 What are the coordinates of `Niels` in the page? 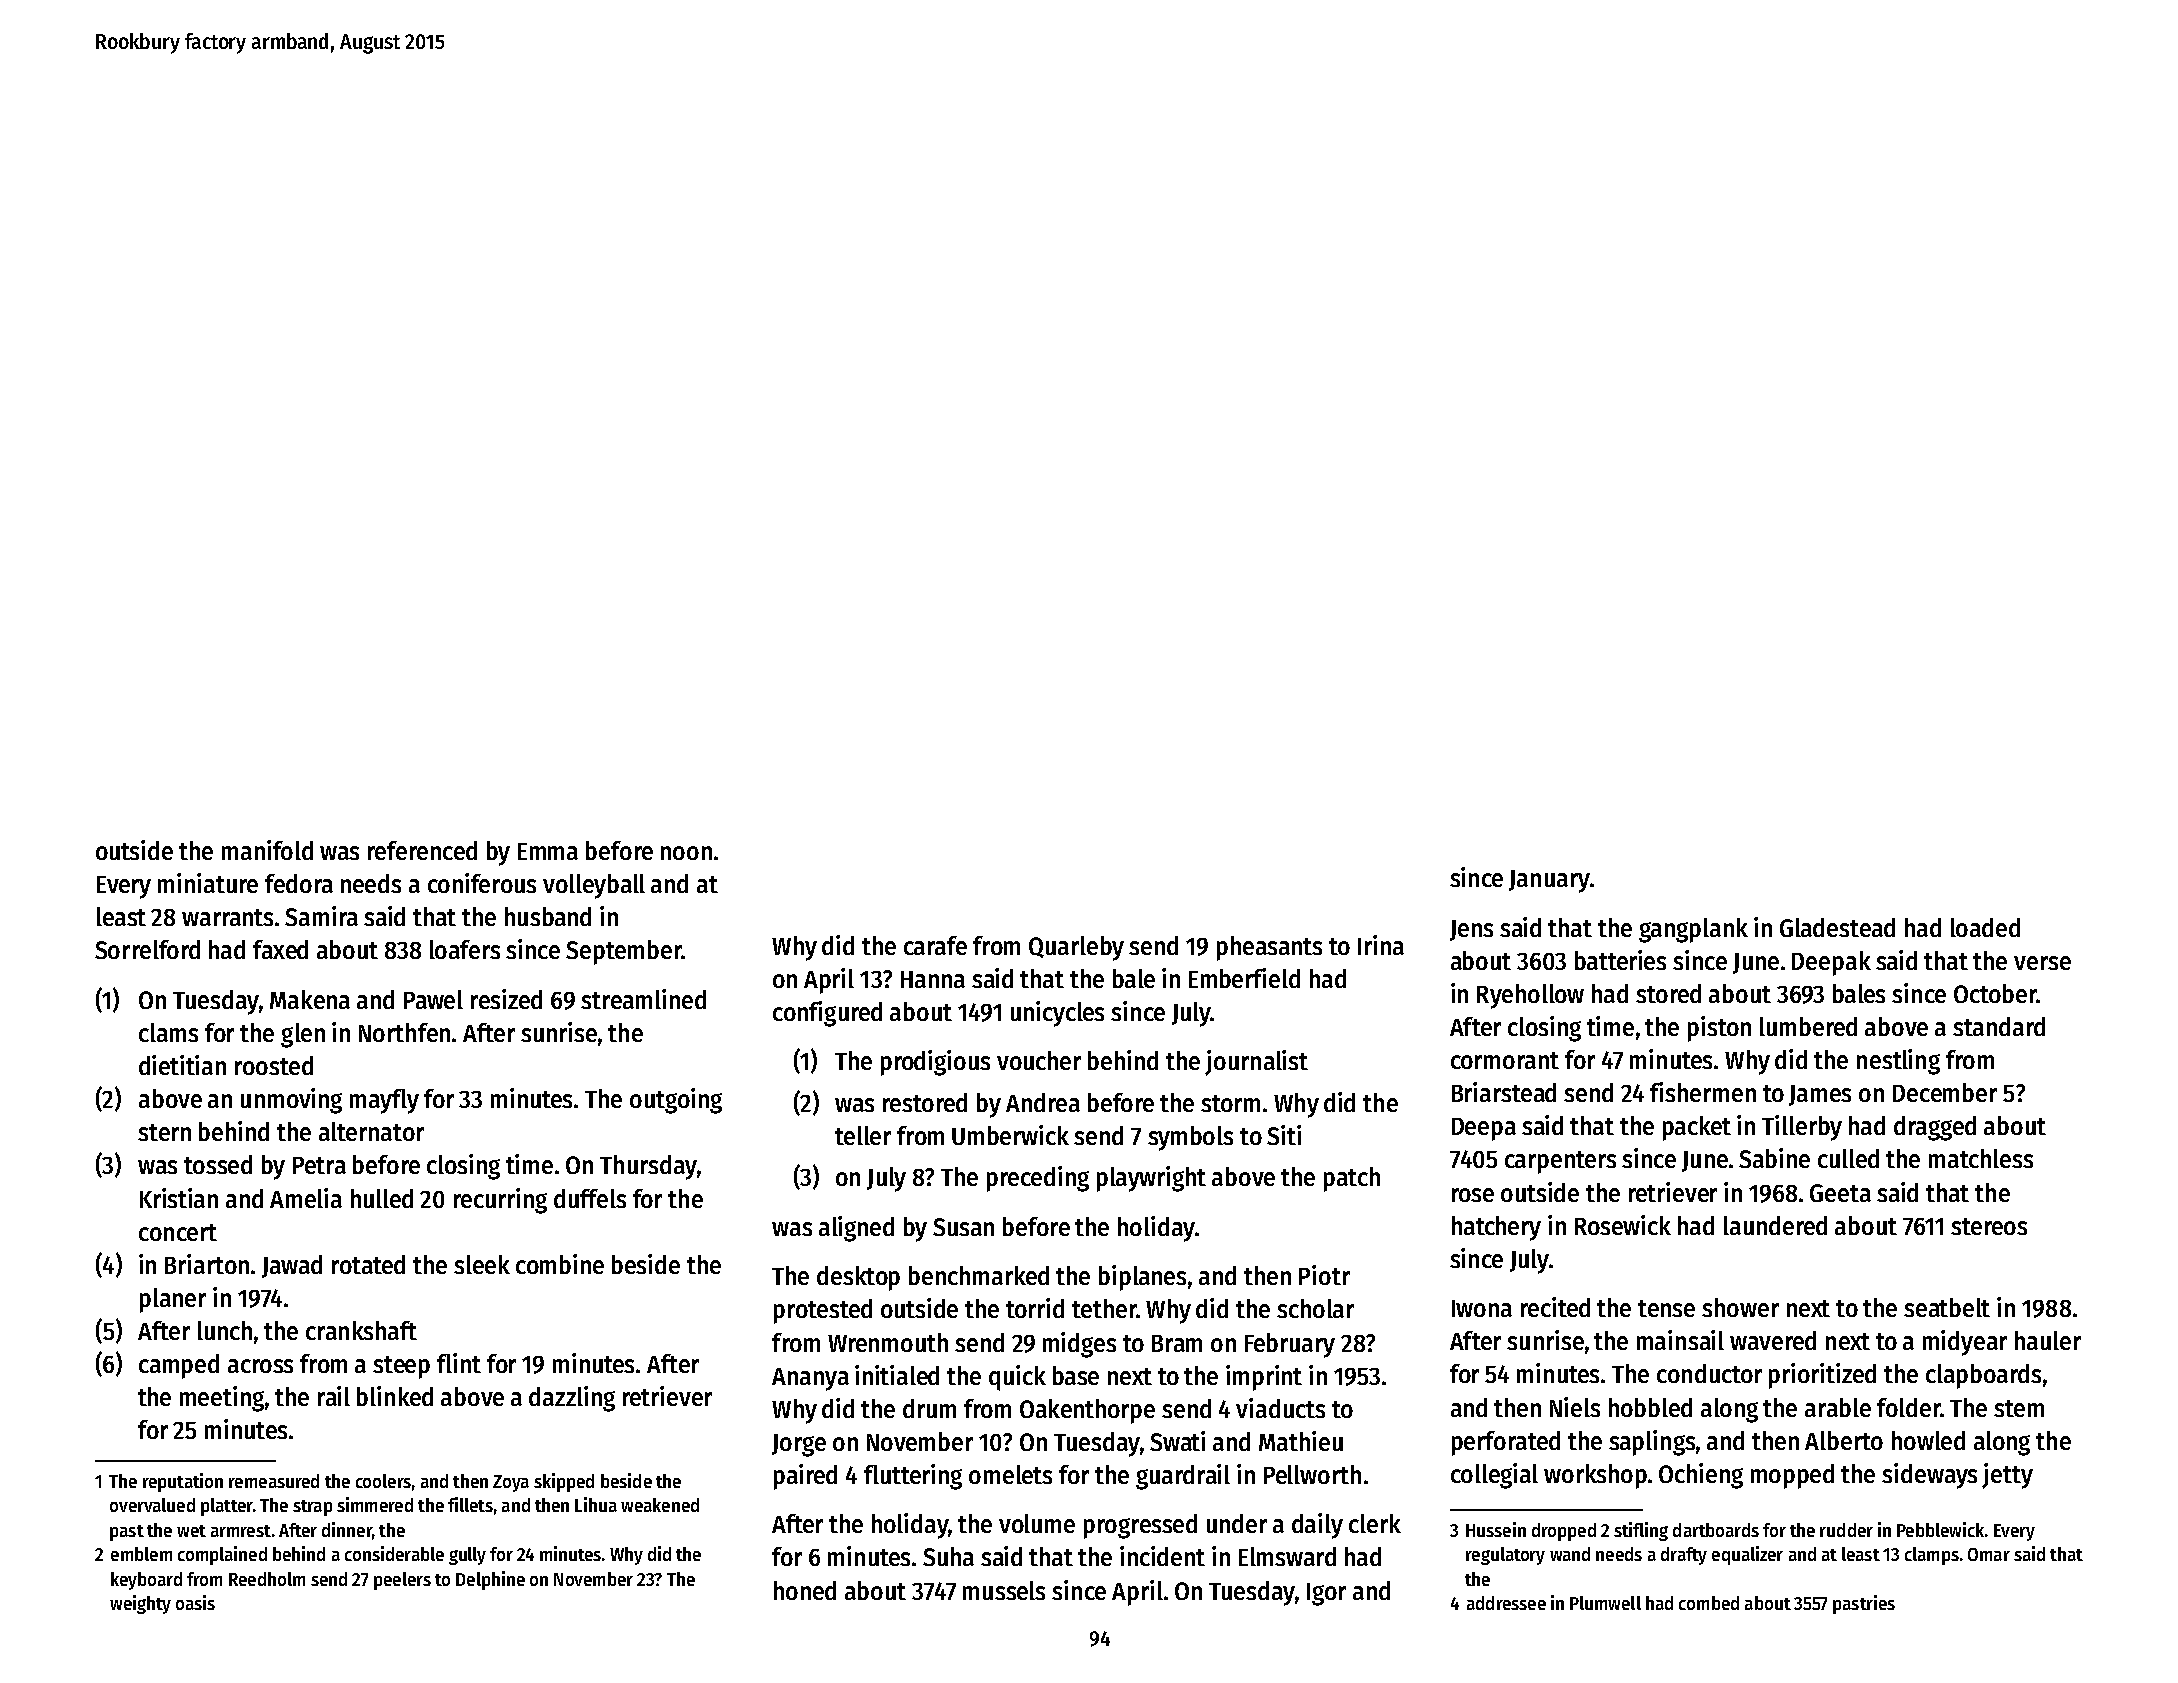 It's located at (1575, 1407).
